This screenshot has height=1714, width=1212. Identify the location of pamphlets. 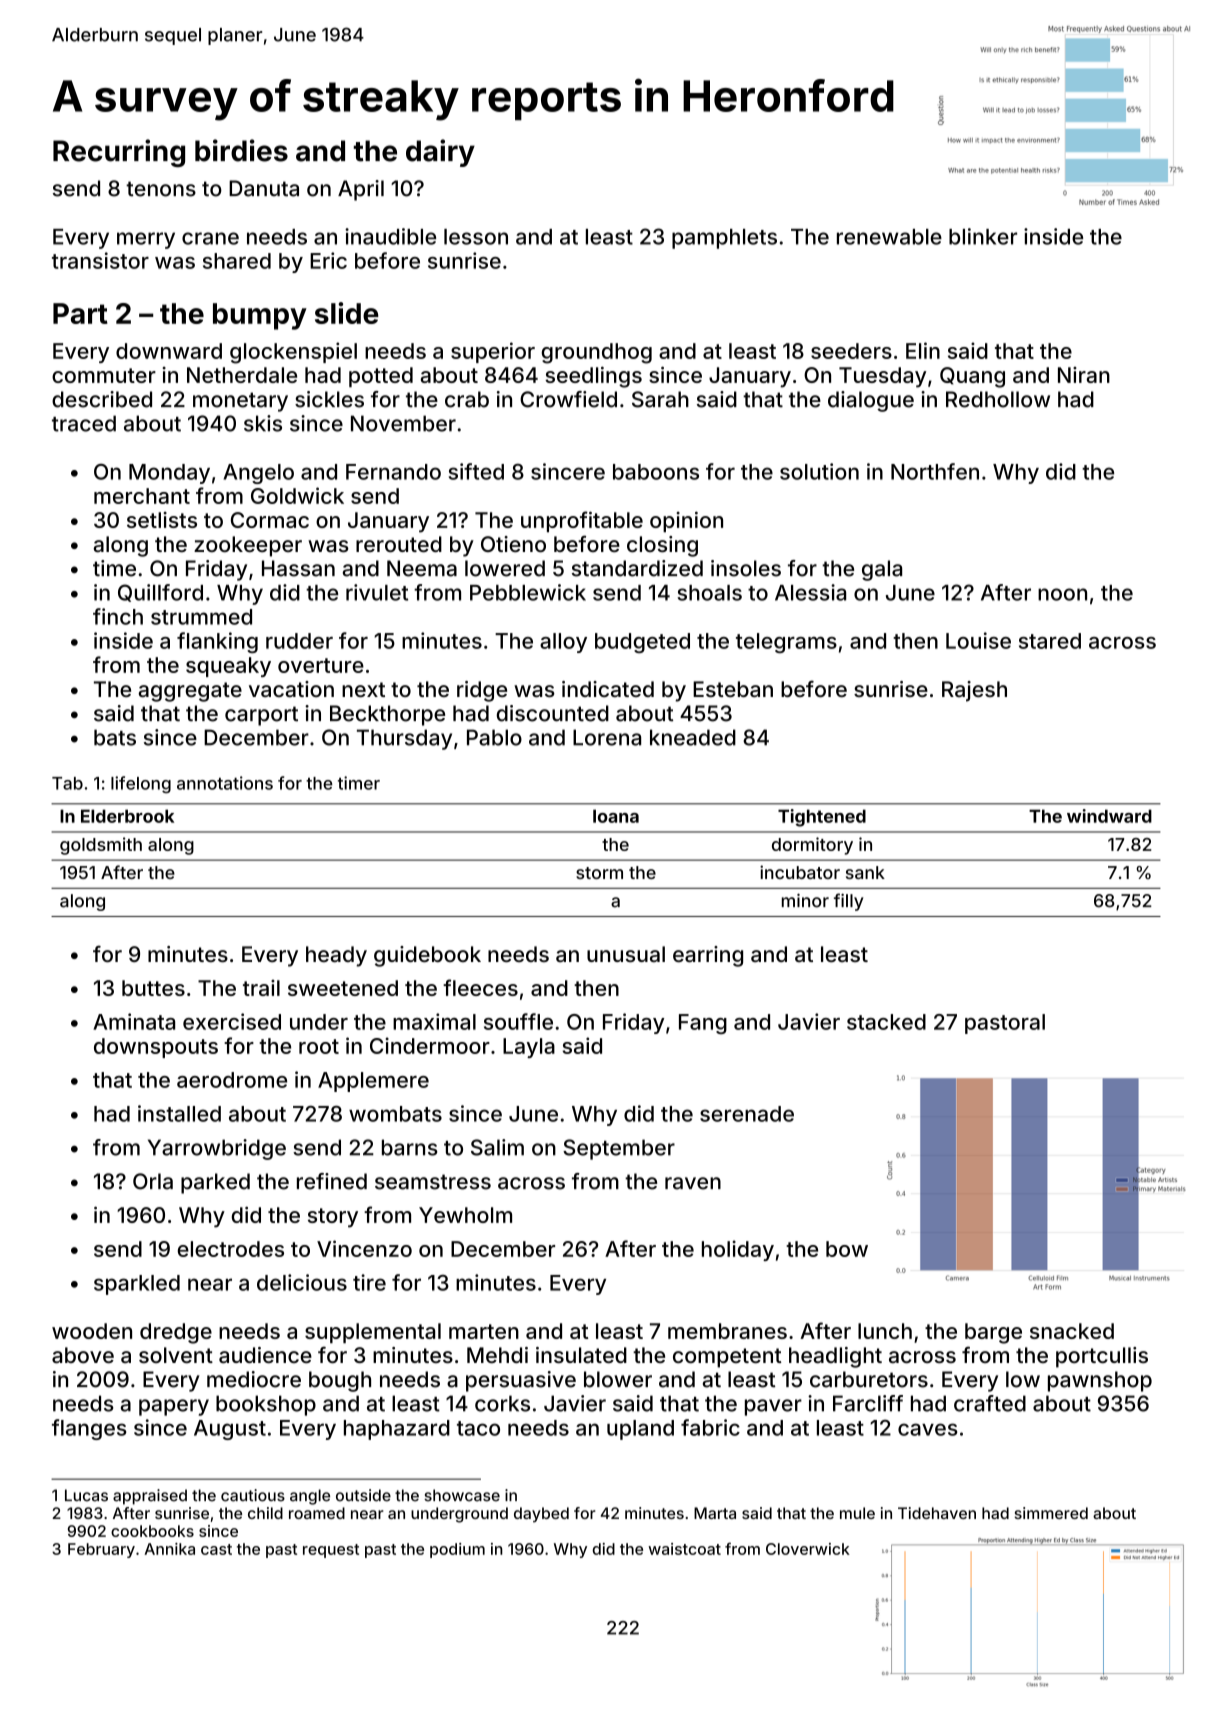
(724, 239).
